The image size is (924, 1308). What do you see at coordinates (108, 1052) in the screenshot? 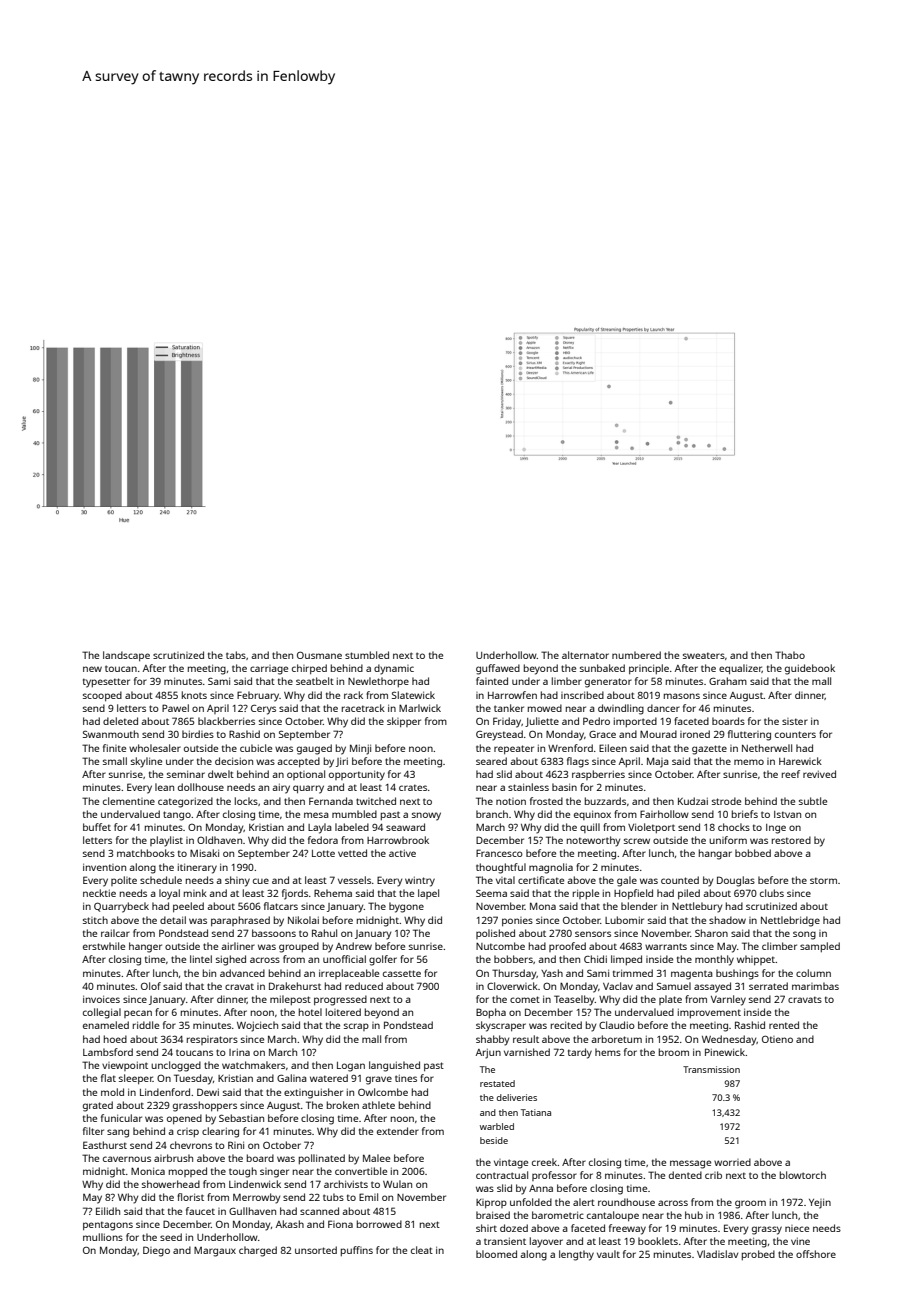
I see `Lambsford` at bounding box center [108, 1052].
